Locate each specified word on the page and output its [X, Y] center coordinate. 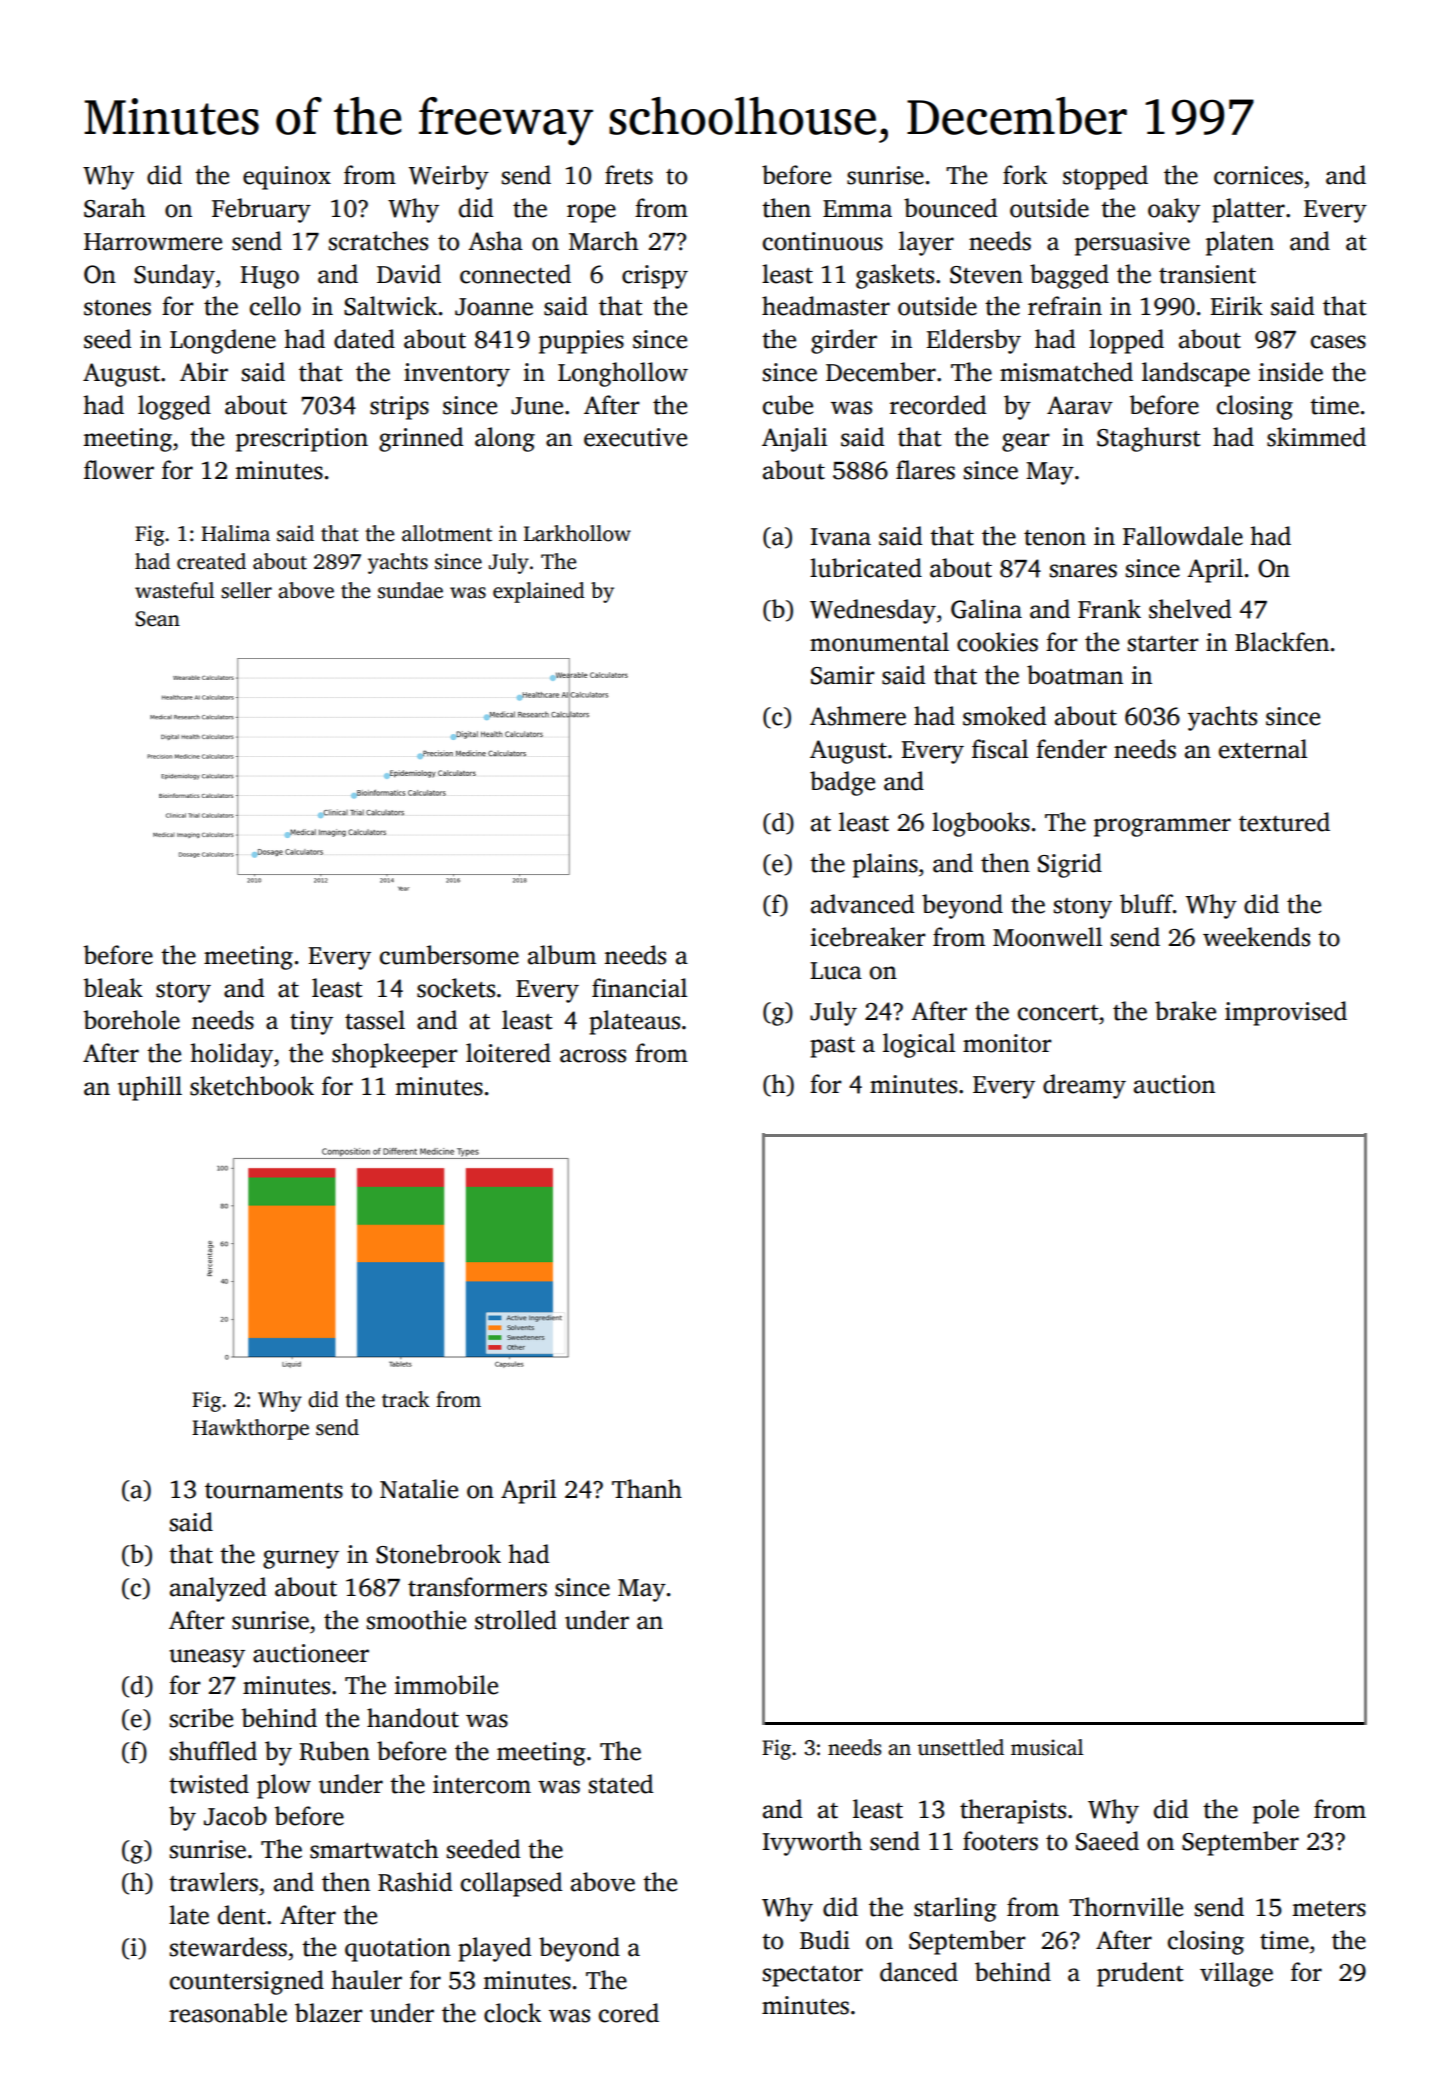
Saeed [1107, 1841]
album [562, 955]
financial [639, 988]
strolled [516, 1620]
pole [1276, 1811]
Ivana [840, 537]
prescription [302, 440]
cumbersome [449, 955]
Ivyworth [812, 1843]
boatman [1075, 675]
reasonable [228, 2013]
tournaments [274, 1491]
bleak [113, 988]
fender [1071, 749]
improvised [1286, 1013]
